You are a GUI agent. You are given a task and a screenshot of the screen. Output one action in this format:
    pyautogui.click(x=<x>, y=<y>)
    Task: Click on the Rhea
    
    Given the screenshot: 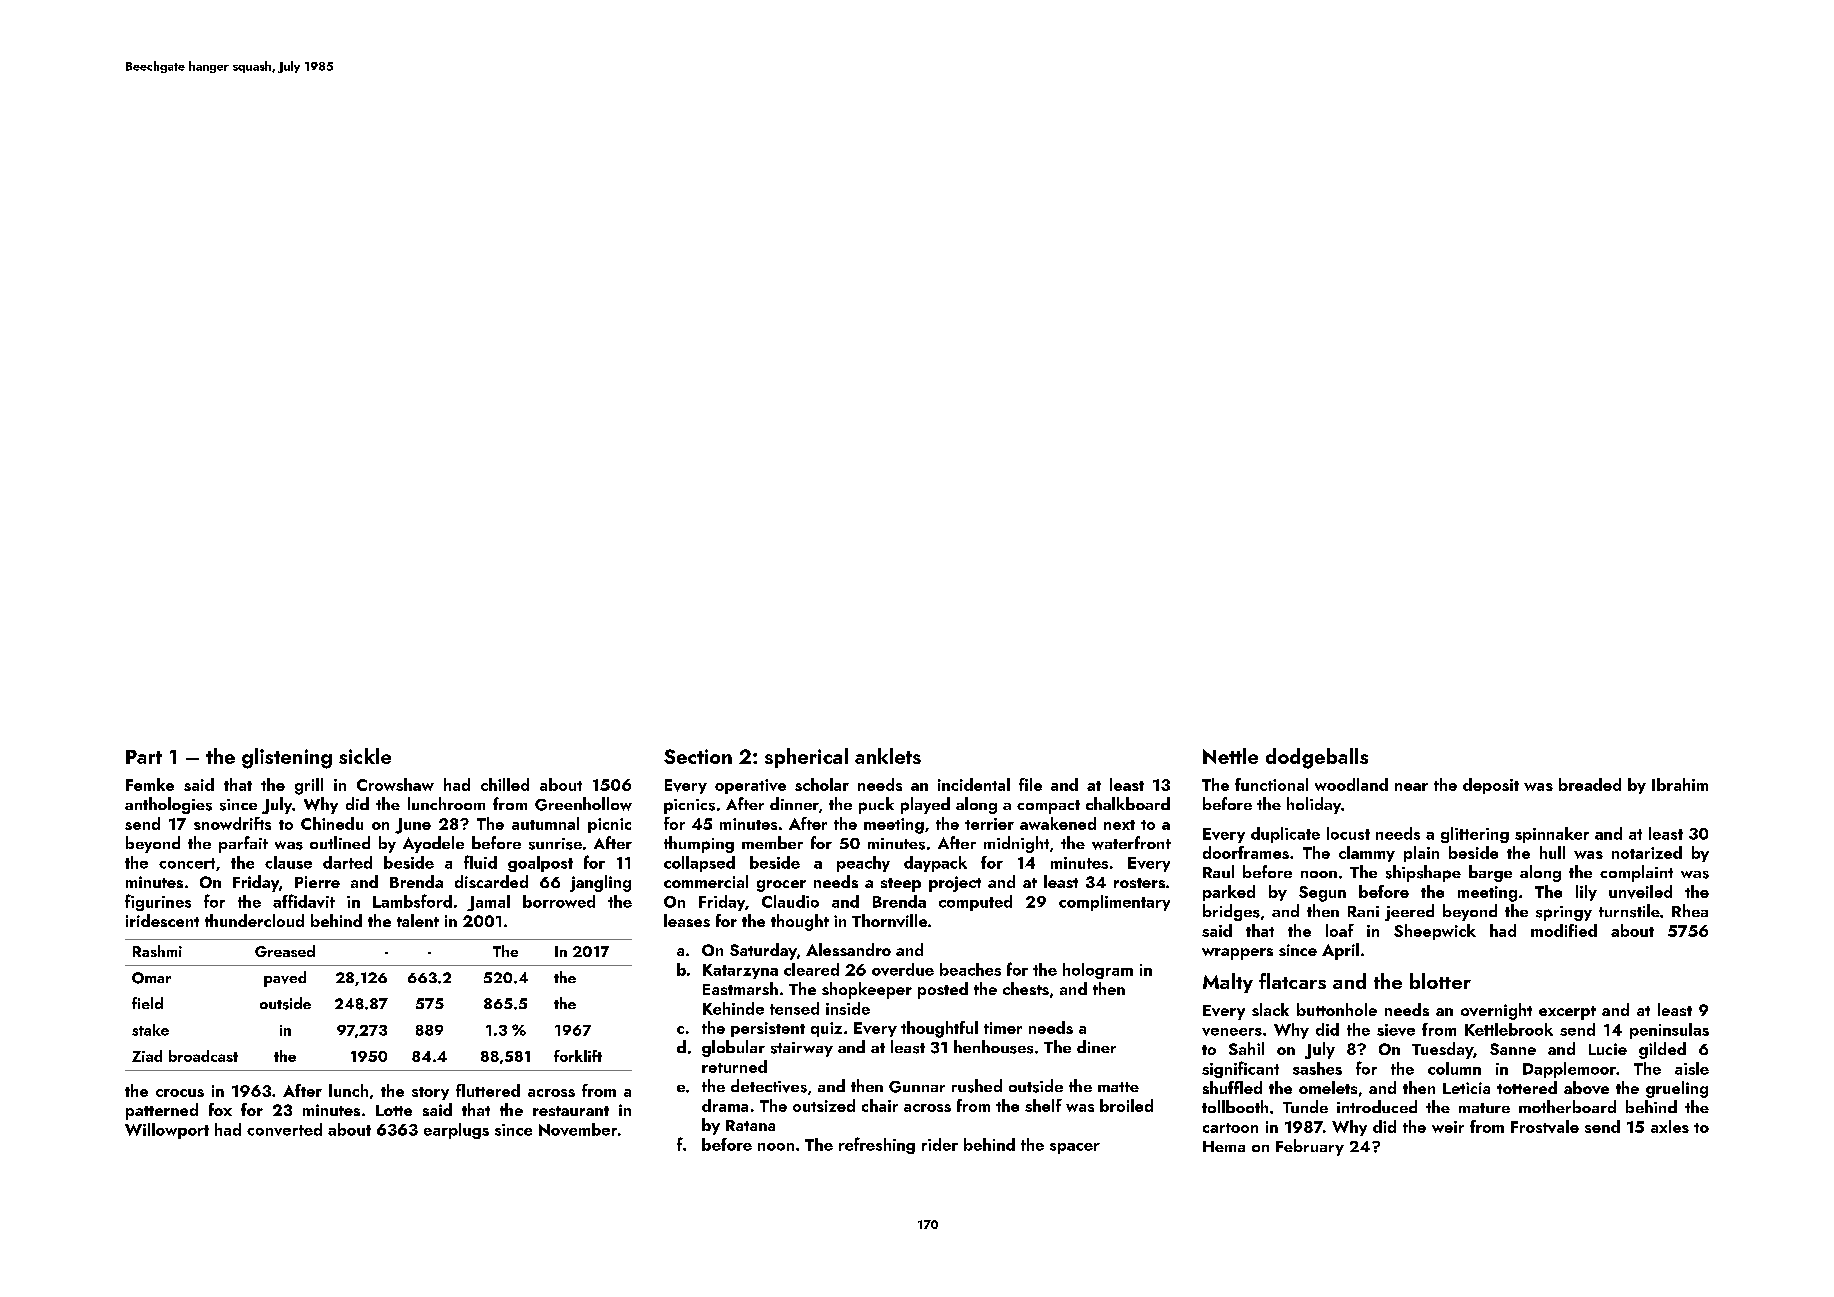 What is the action you would take?
    pyautogui.click(x=1690, y=910)
